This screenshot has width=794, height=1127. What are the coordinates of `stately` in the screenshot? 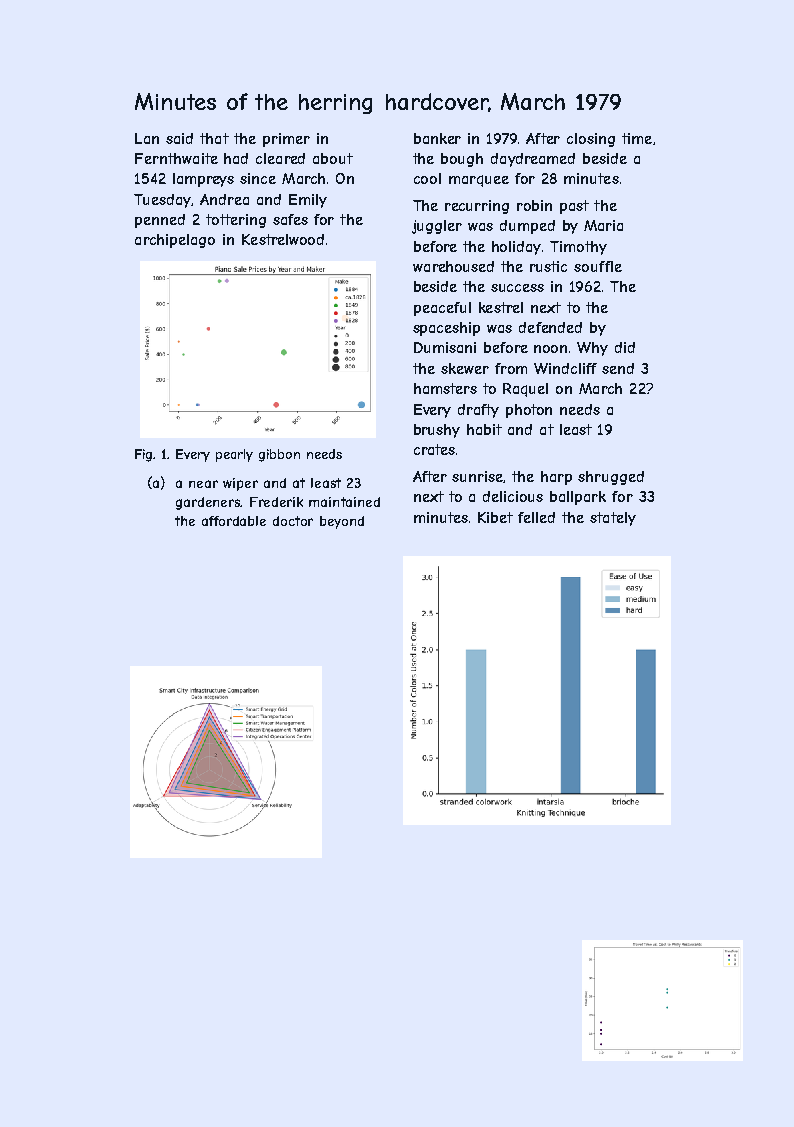 It's located at (613, 519).
